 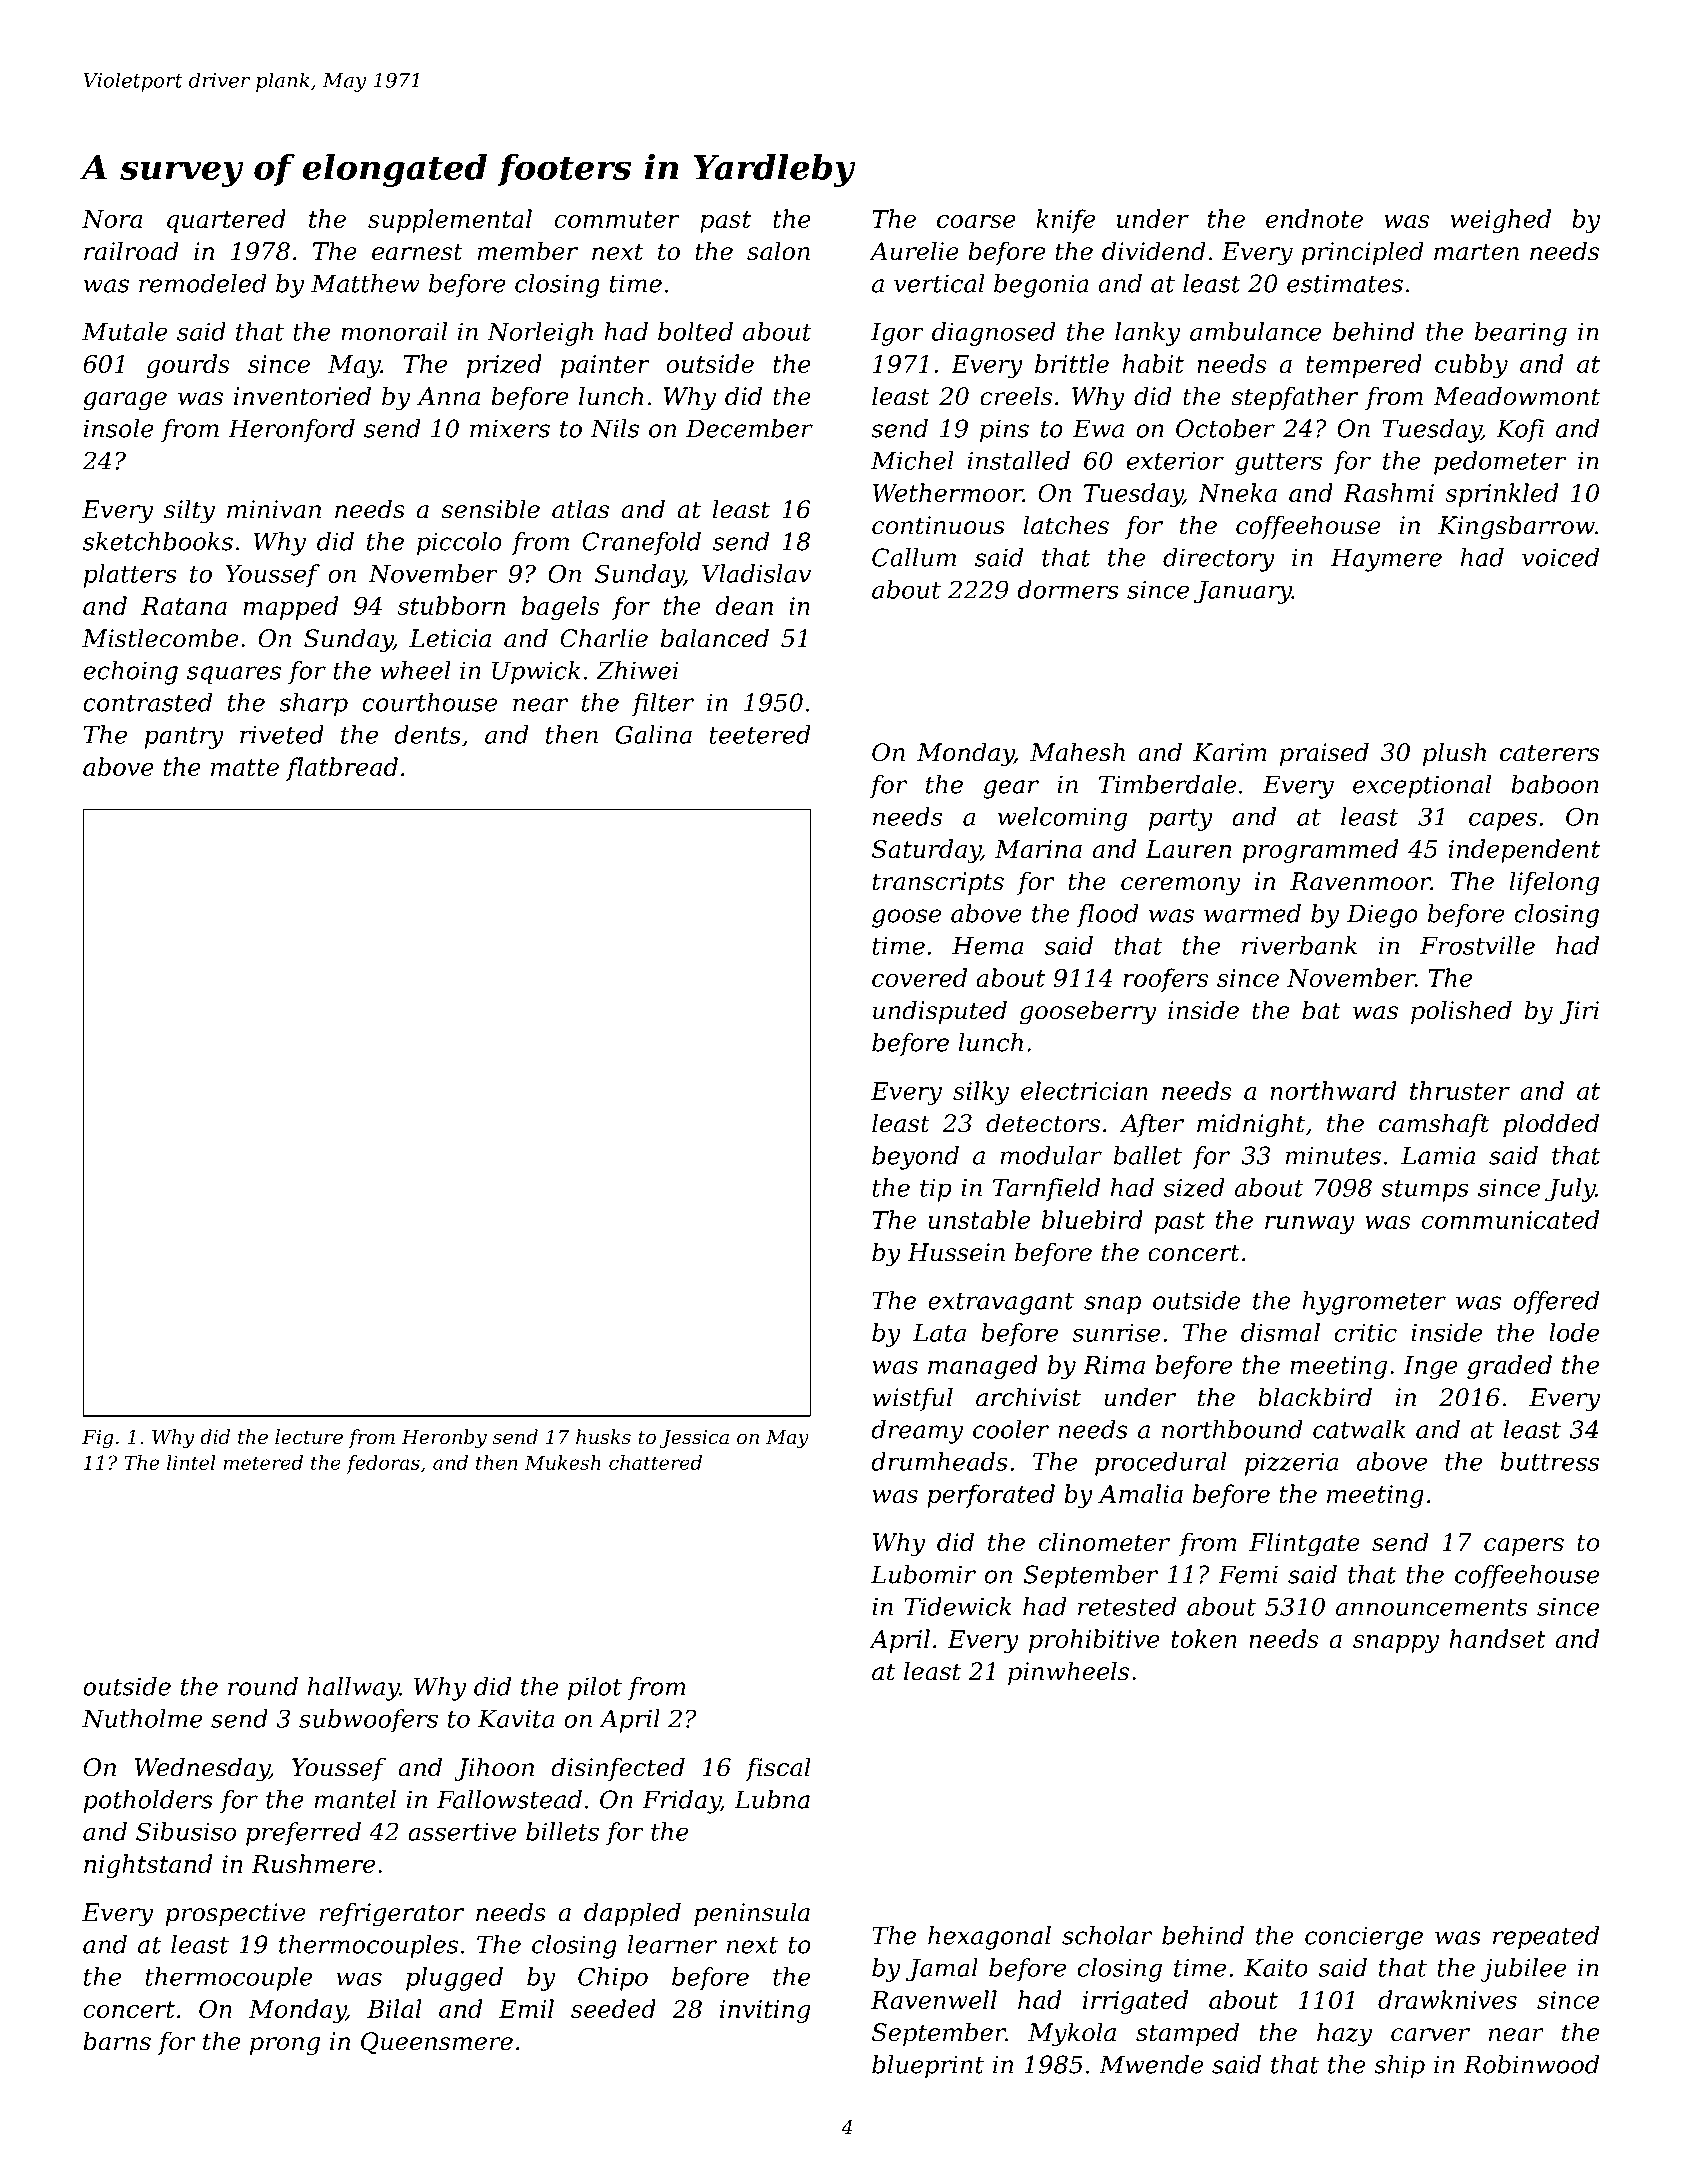 What do you see at coordinates (1280, 1332) in the document?
I see `dismal` at bounding box center [1280, 1332].
